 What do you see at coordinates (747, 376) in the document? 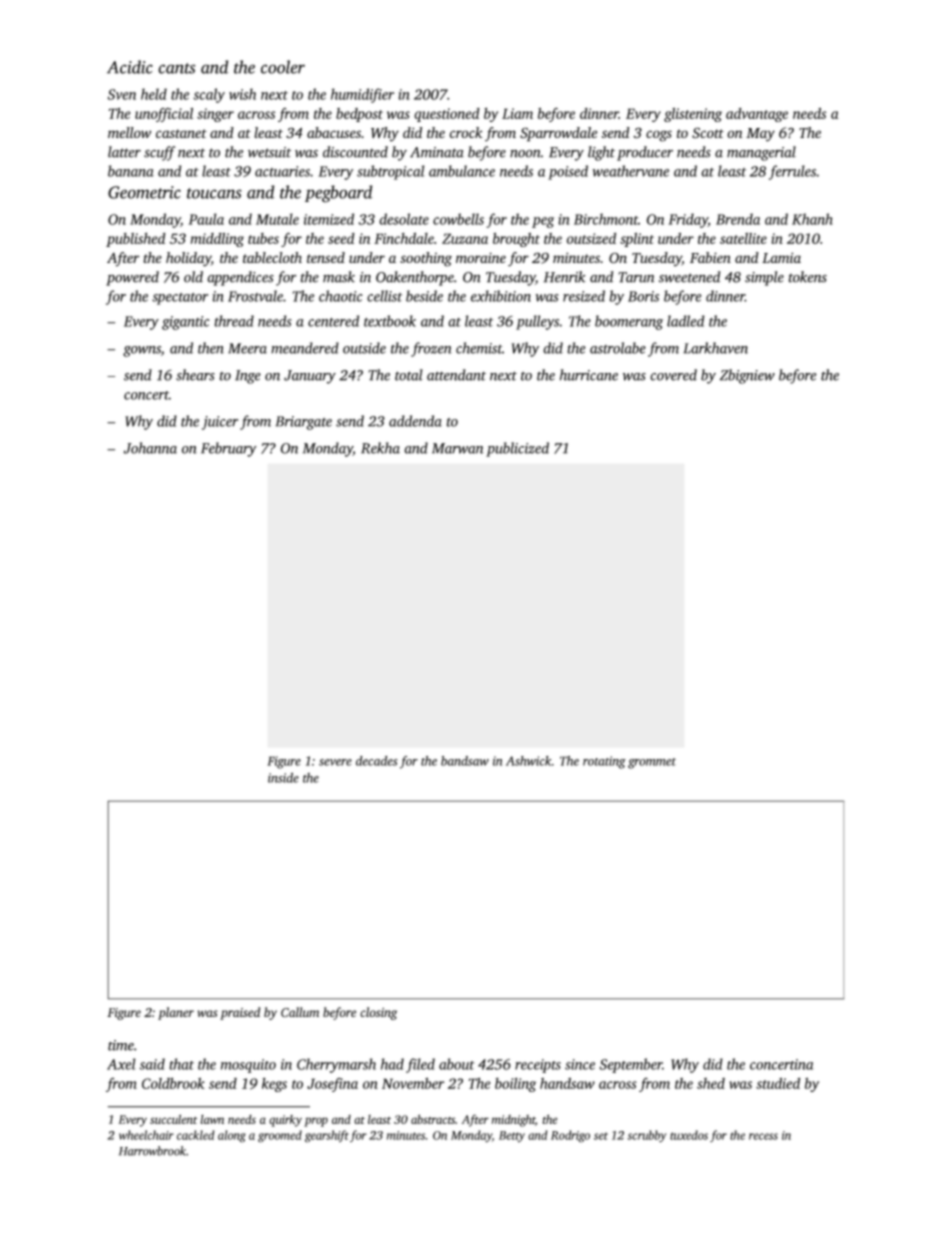
I see `Zbigniew` at bounding box center [747, 376].
